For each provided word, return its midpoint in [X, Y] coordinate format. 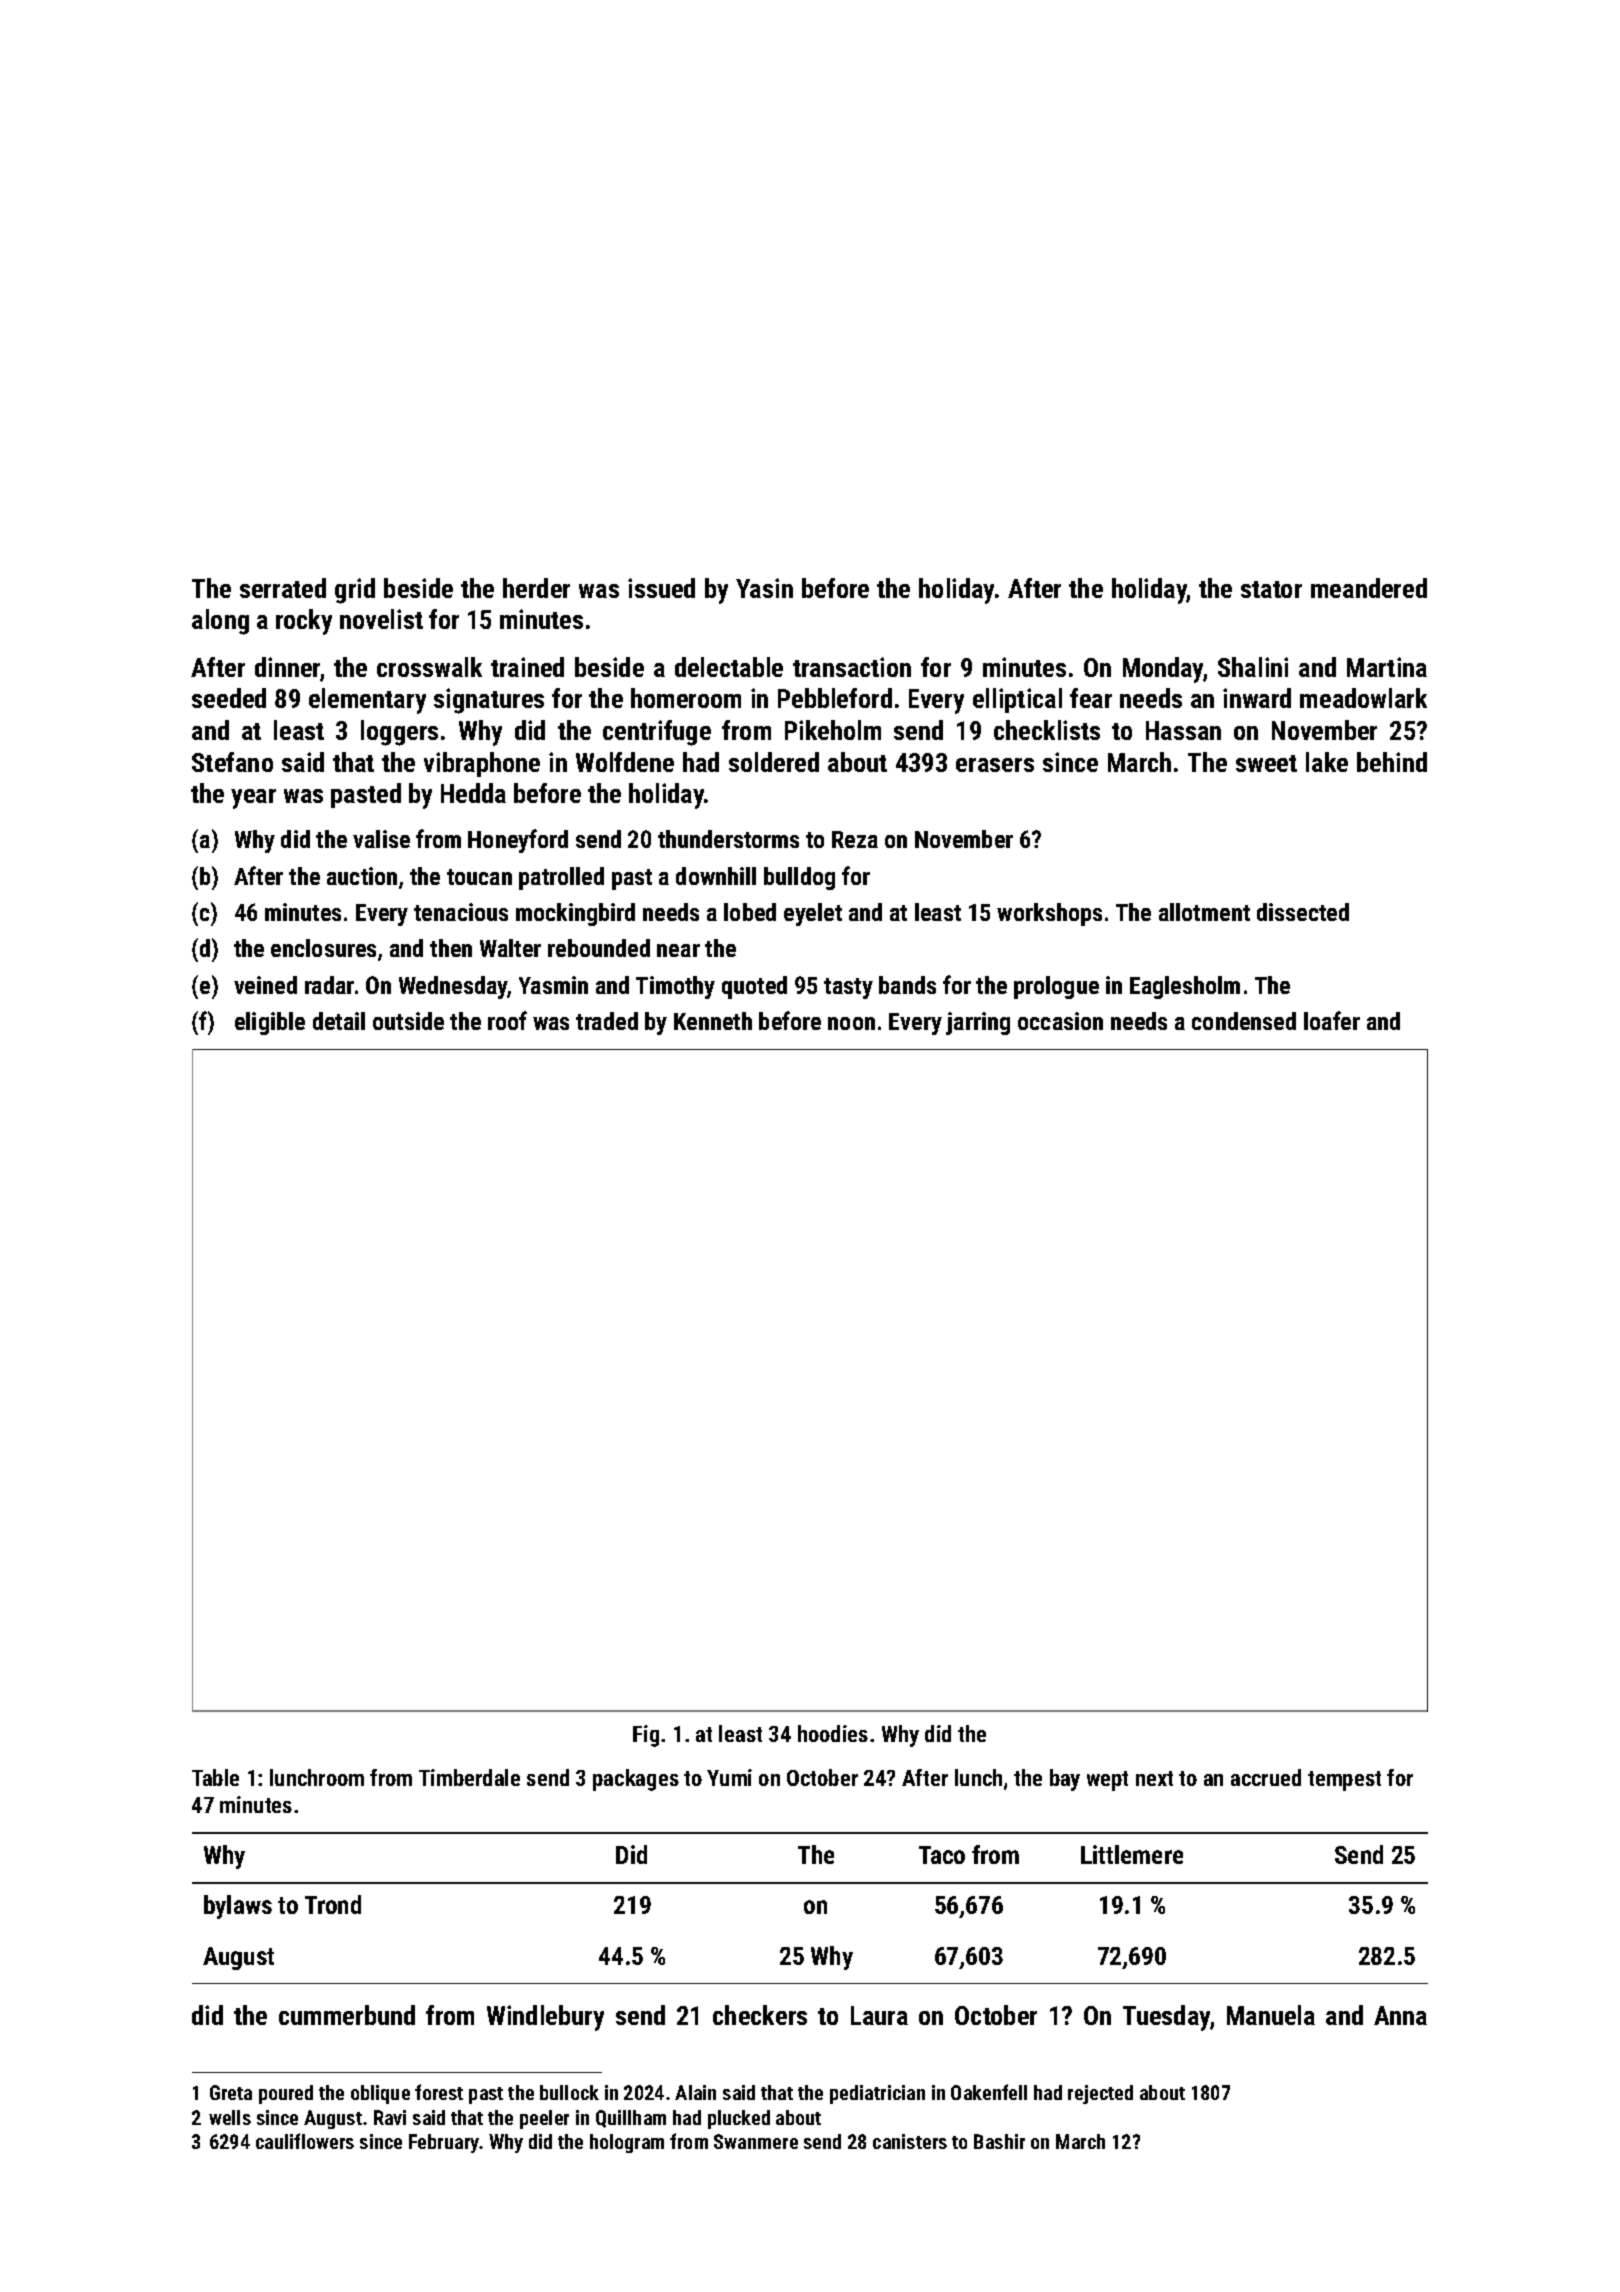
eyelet [813, 914]
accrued [1266, 1777]
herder [536, 588]
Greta [231, 2092]
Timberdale [469, 1777]
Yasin [764, 588]
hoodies [833, 1733]
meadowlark [1363, 698]
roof [507, 1020]
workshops [1049, 914]
